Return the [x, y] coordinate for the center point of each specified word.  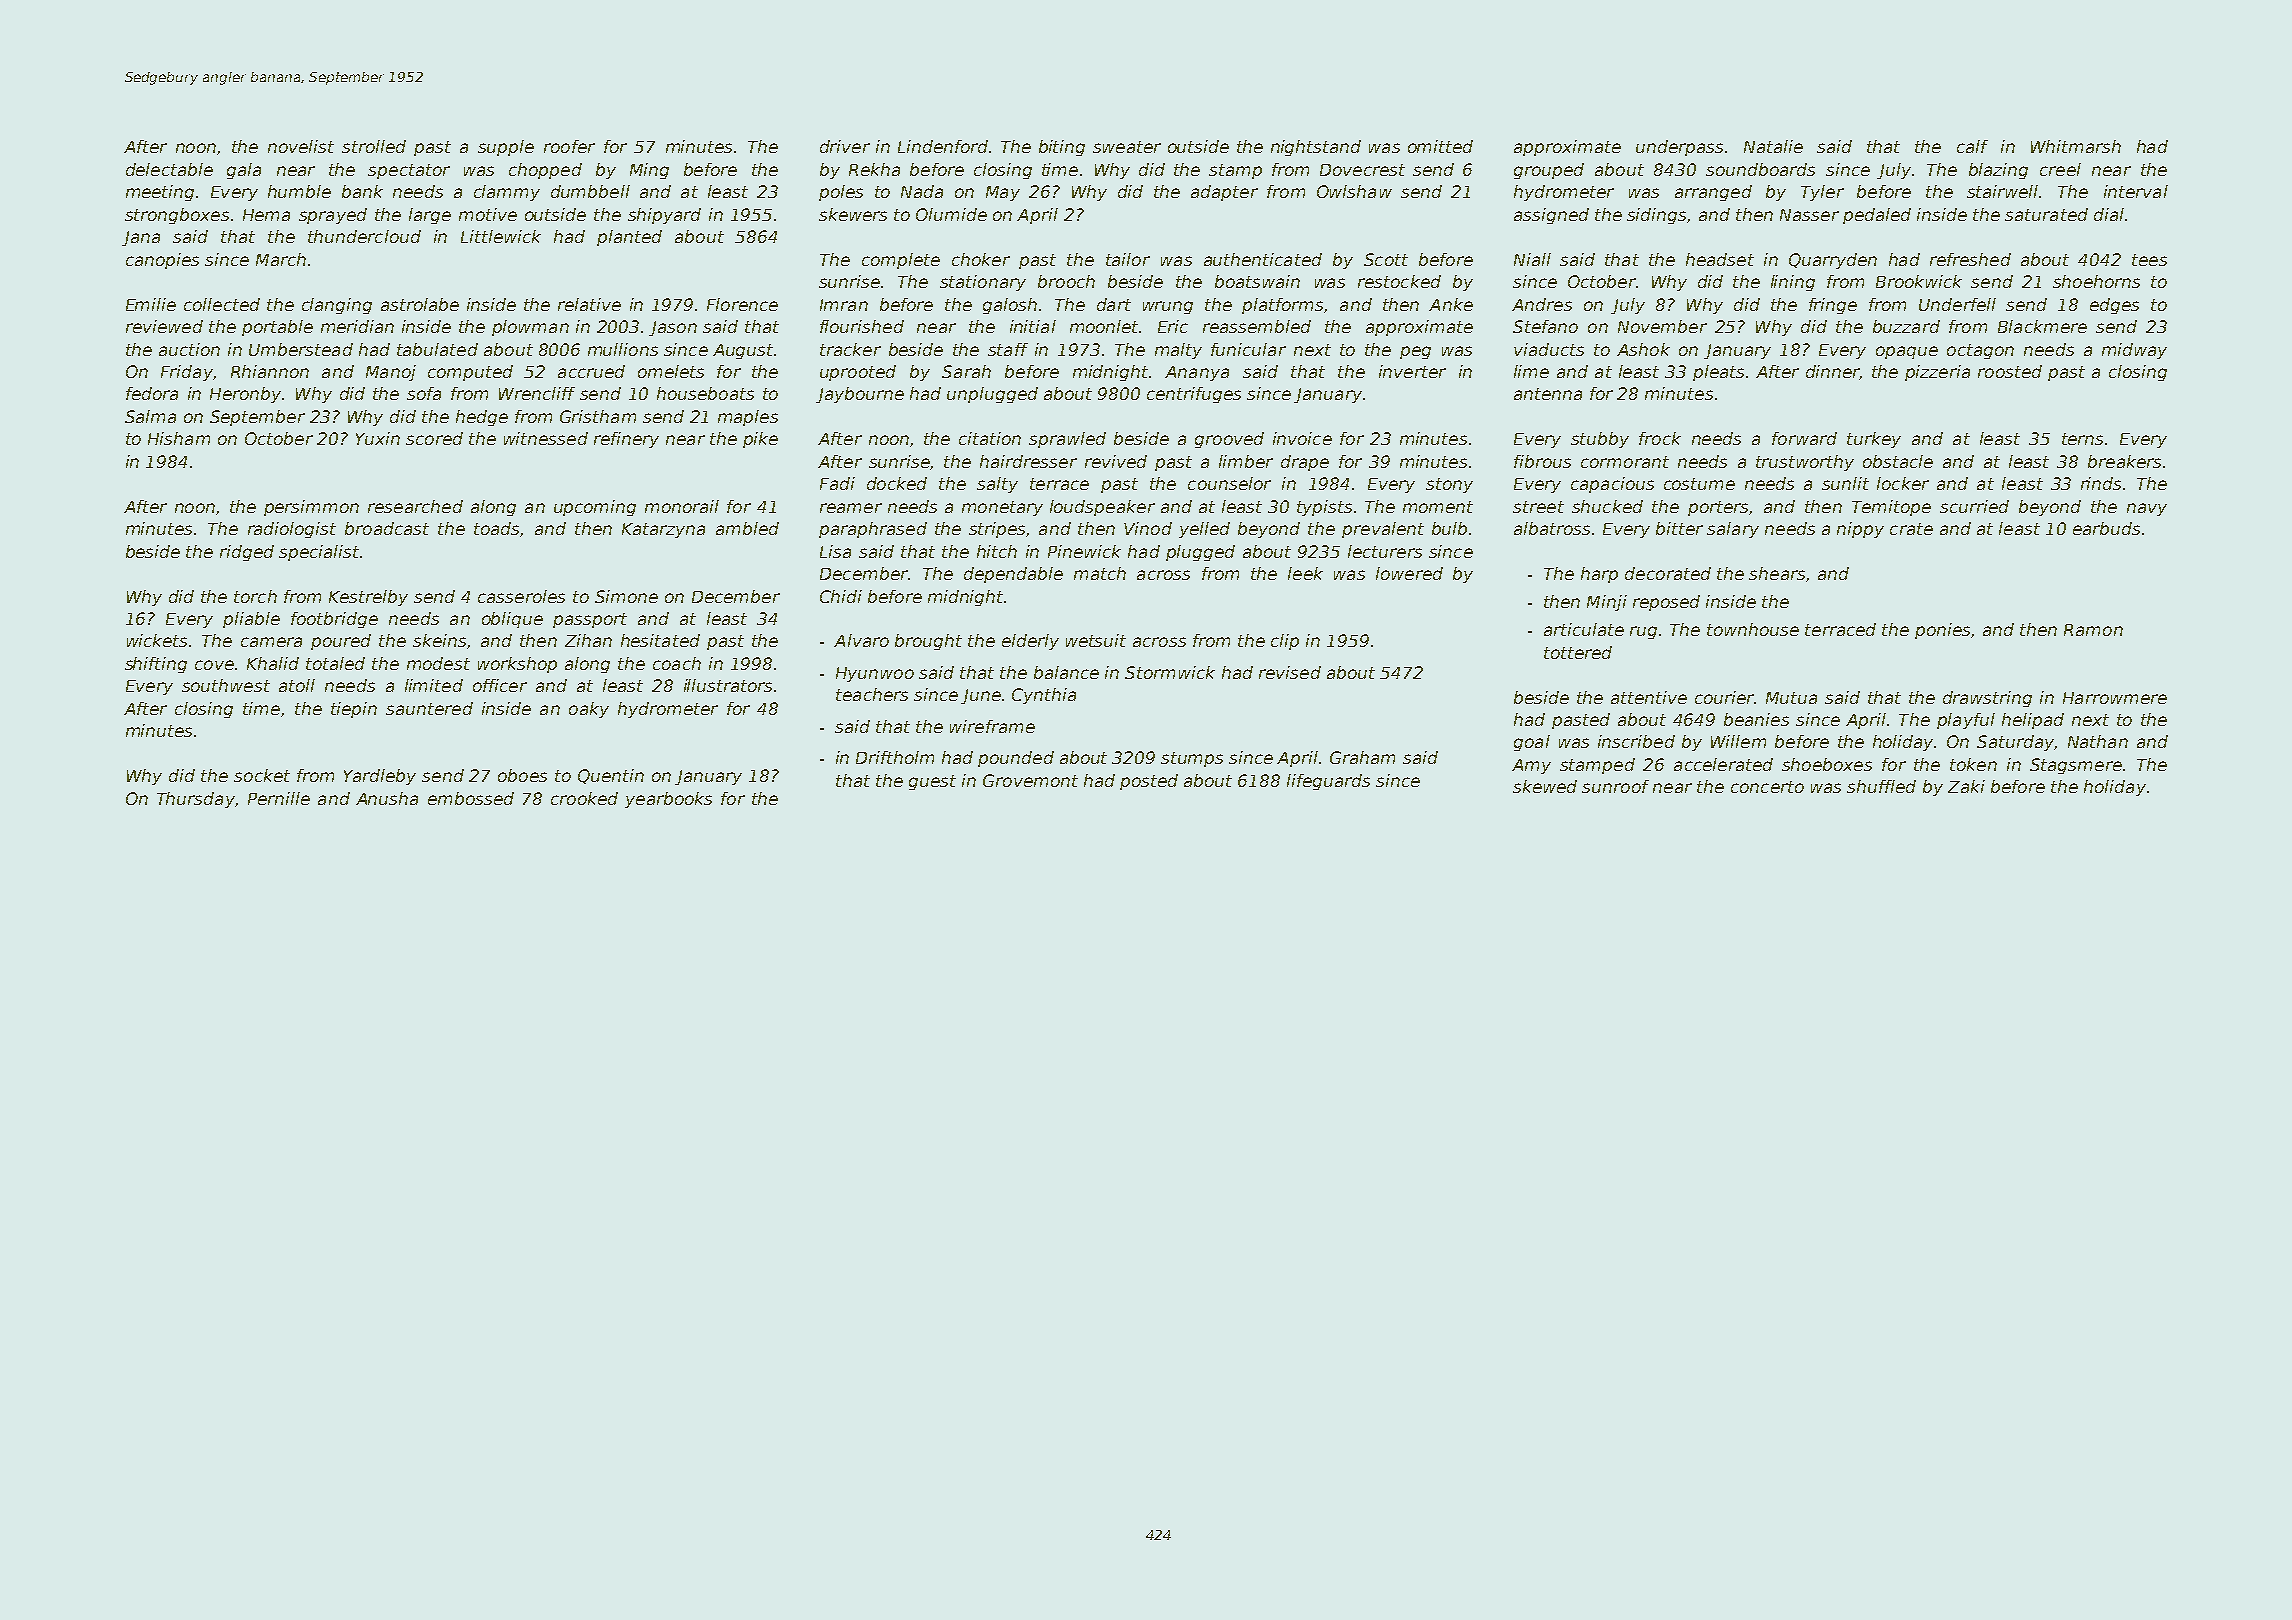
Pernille [279, 798]
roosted [2010, 371]
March [281, 259]
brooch [1066, 281]
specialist [319, 553]
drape [1305, 463]
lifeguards [1328, 782]
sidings [1656, 216]
